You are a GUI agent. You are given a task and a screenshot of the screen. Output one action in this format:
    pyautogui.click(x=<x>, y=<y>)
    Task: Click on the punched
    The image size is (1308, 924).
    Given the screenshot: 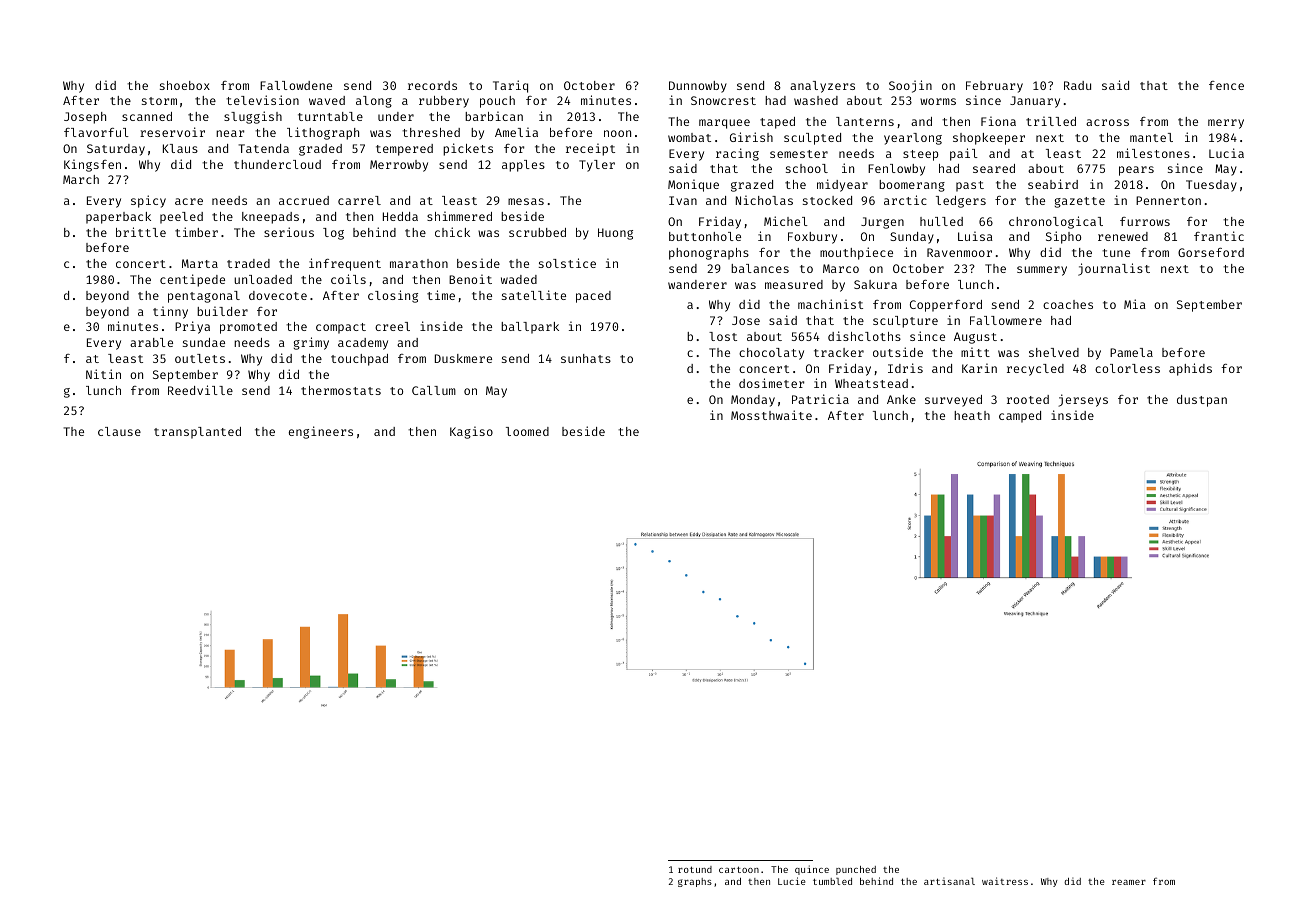 What is the action you would take?
    pyautogui.click(x=856, y=870)
